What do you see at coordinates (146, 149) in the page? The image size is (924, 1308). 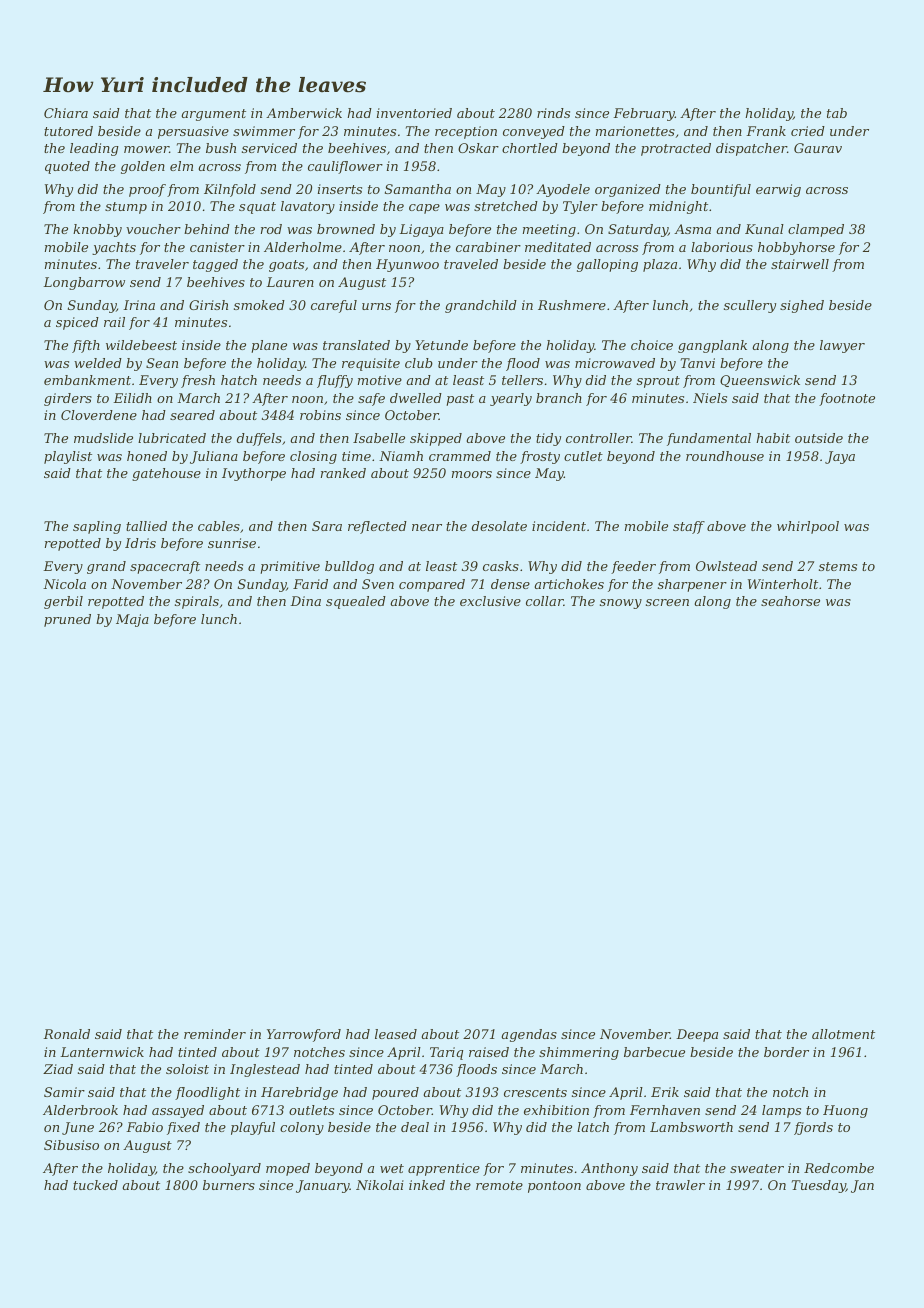 I see `mower` at bounding box center [146, 149].
